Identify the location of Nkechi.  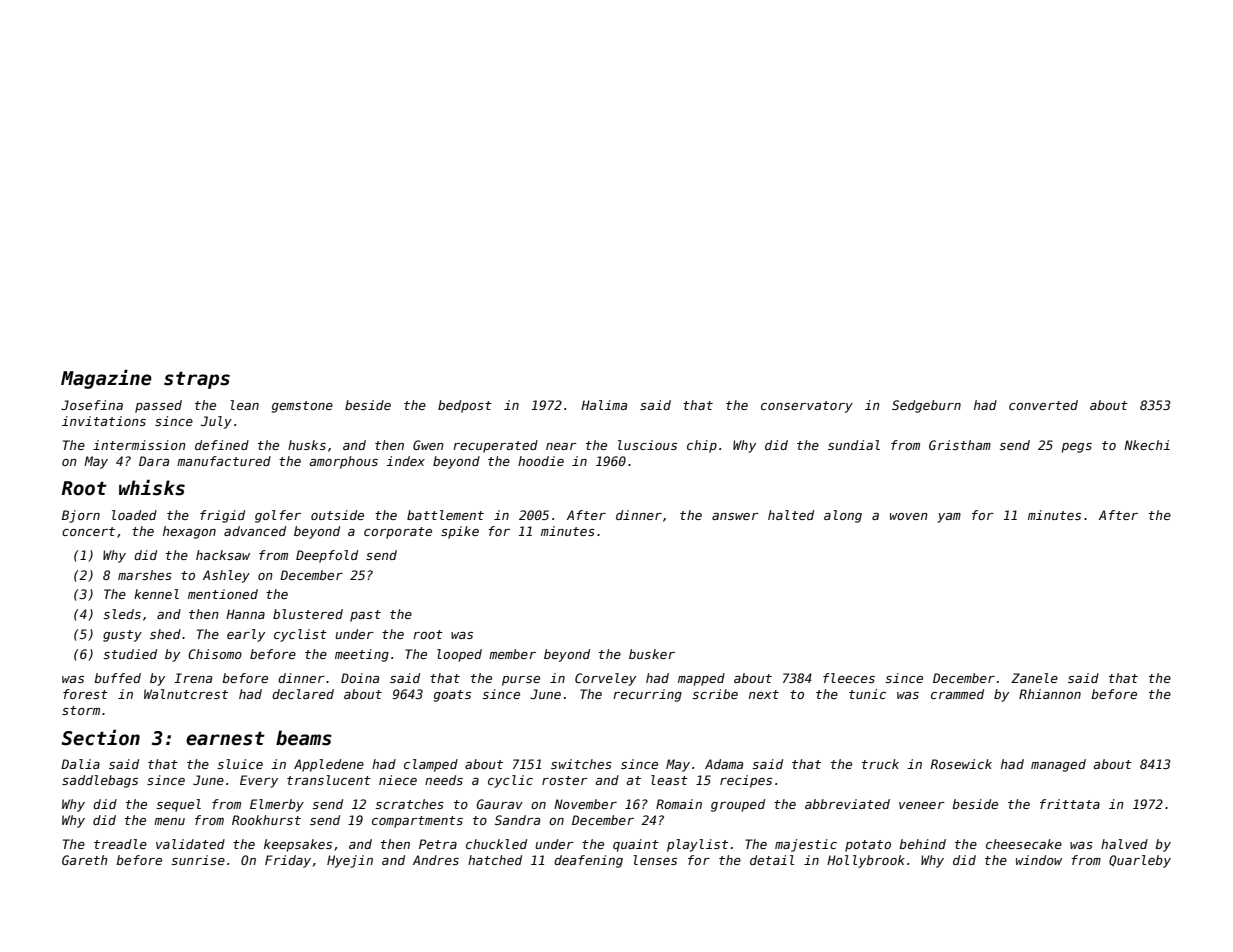
(1147, 445).
